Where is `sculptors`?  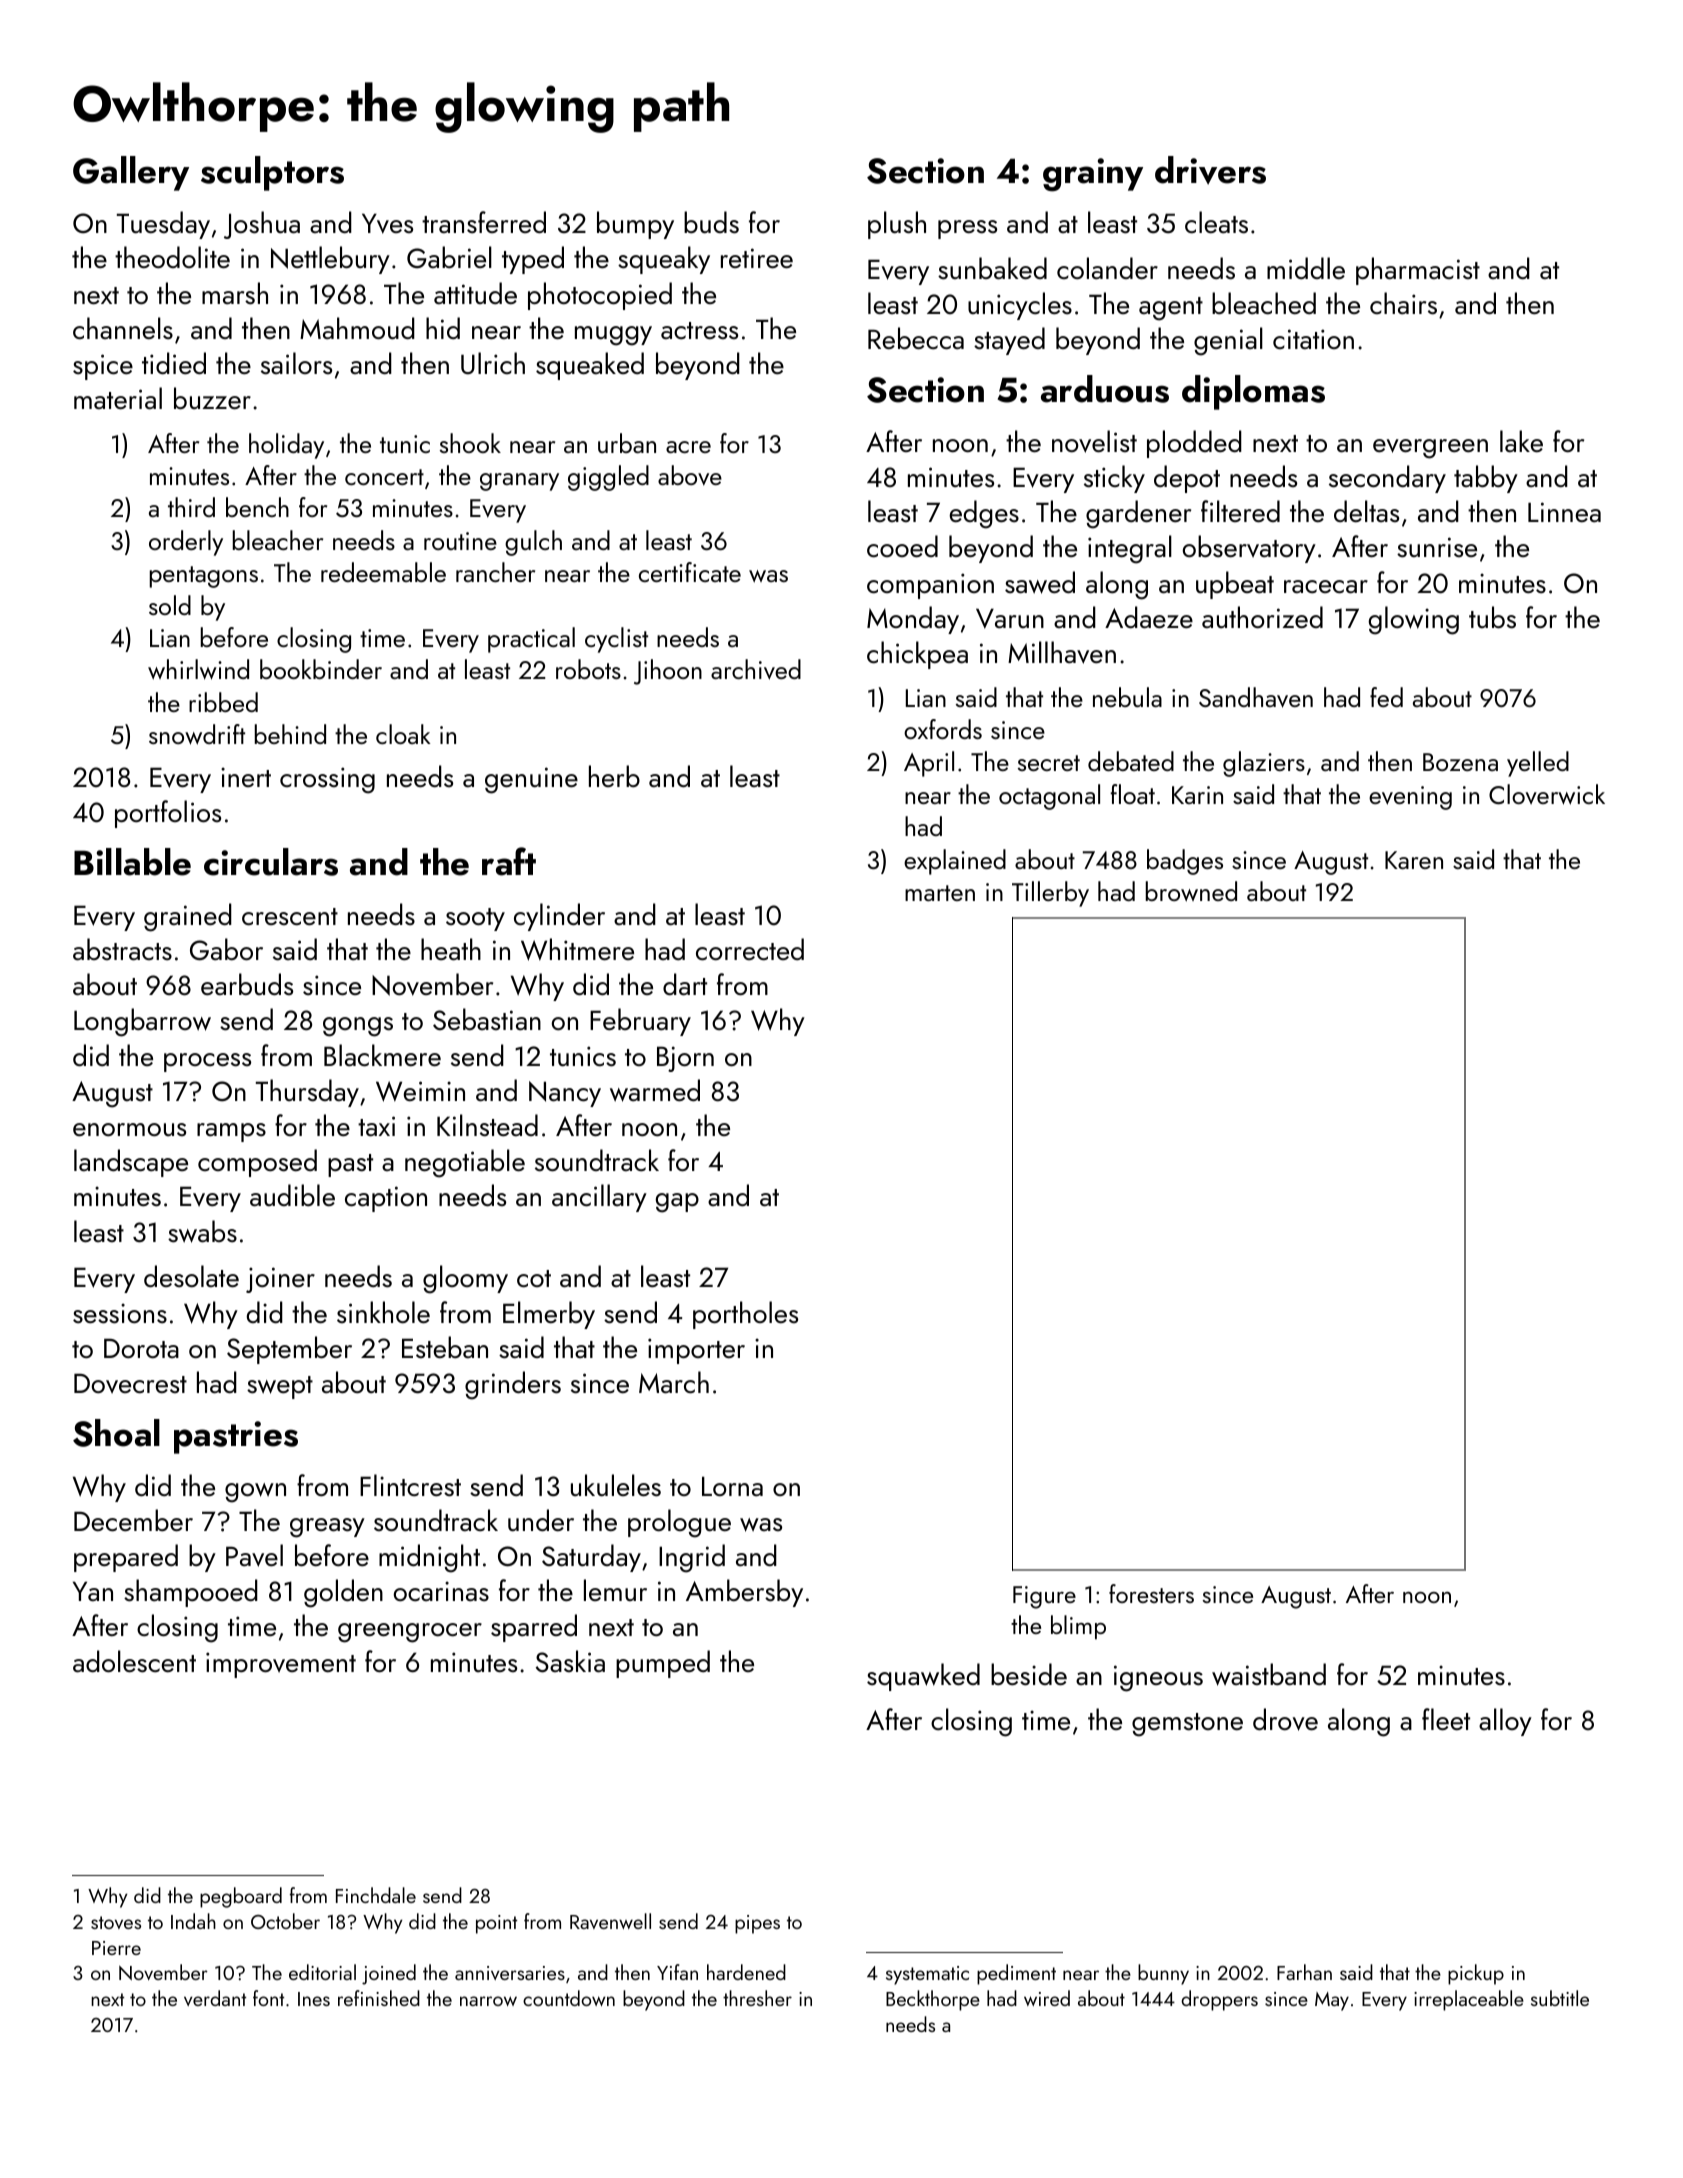
sculptors is located at coordinates (272, 173).
